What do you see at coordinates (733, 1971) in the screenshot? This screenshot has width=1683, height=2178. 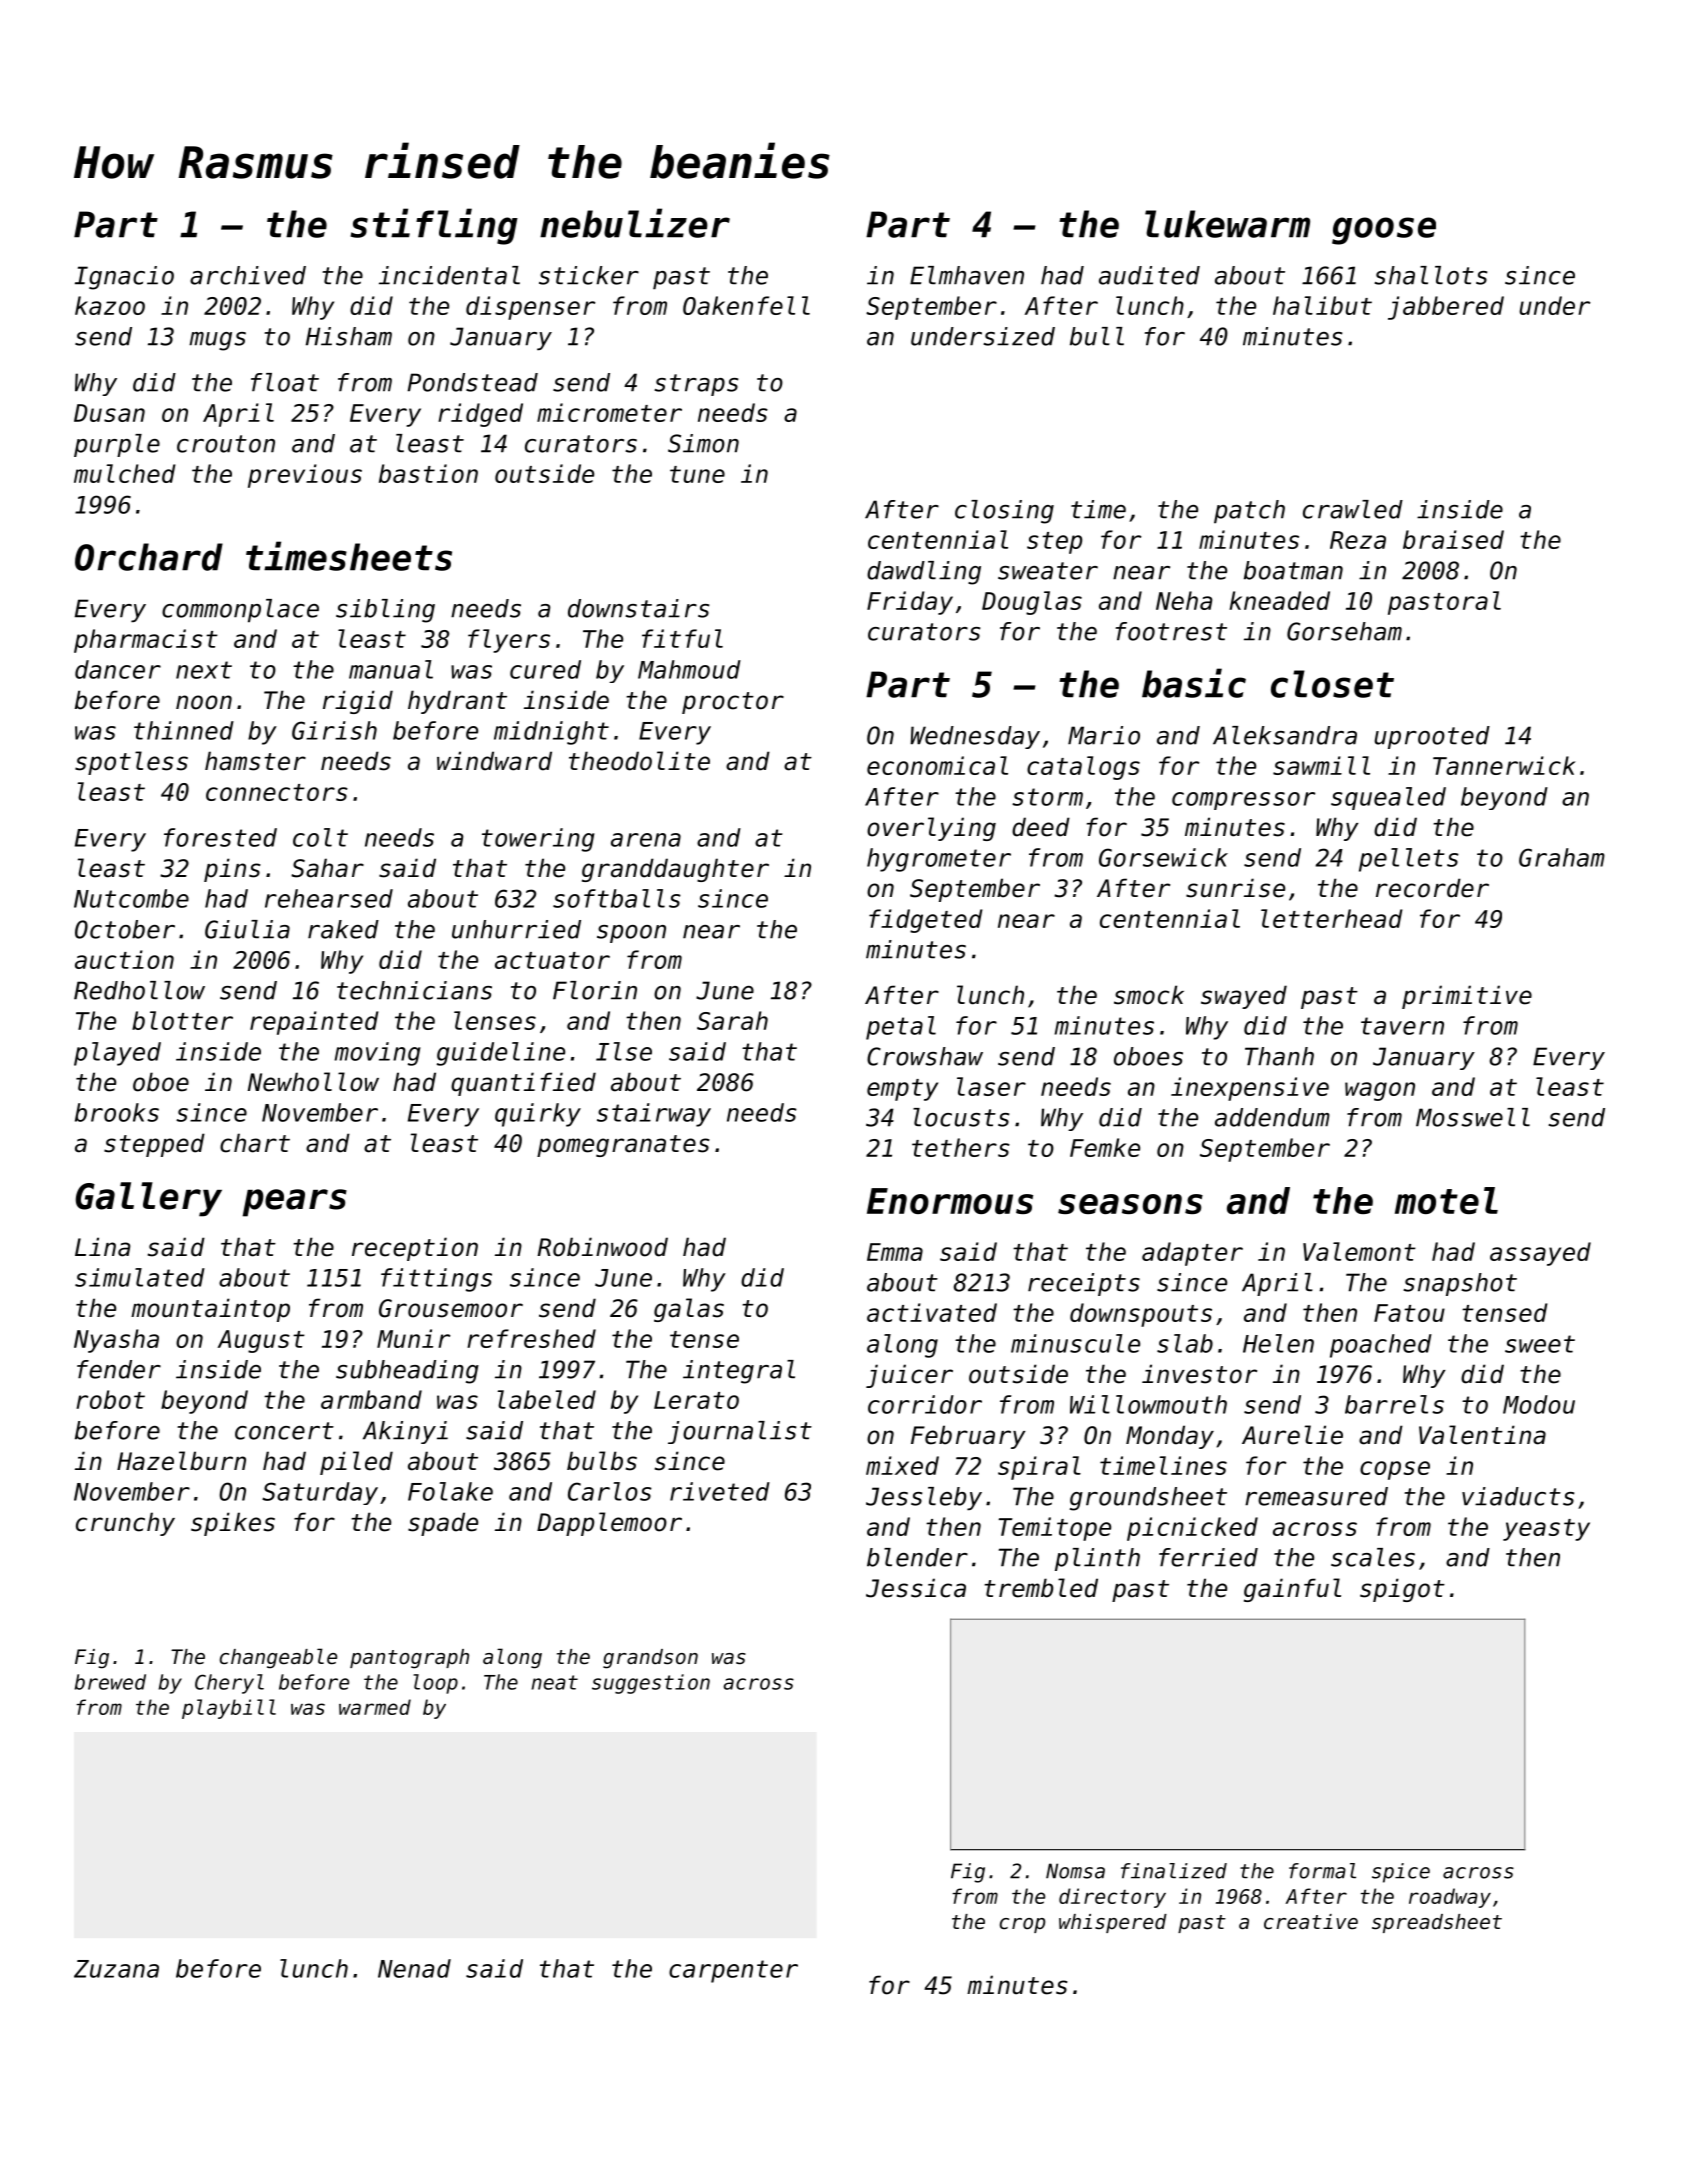 I see `carpenter` at bounding box center [733, 1971].
